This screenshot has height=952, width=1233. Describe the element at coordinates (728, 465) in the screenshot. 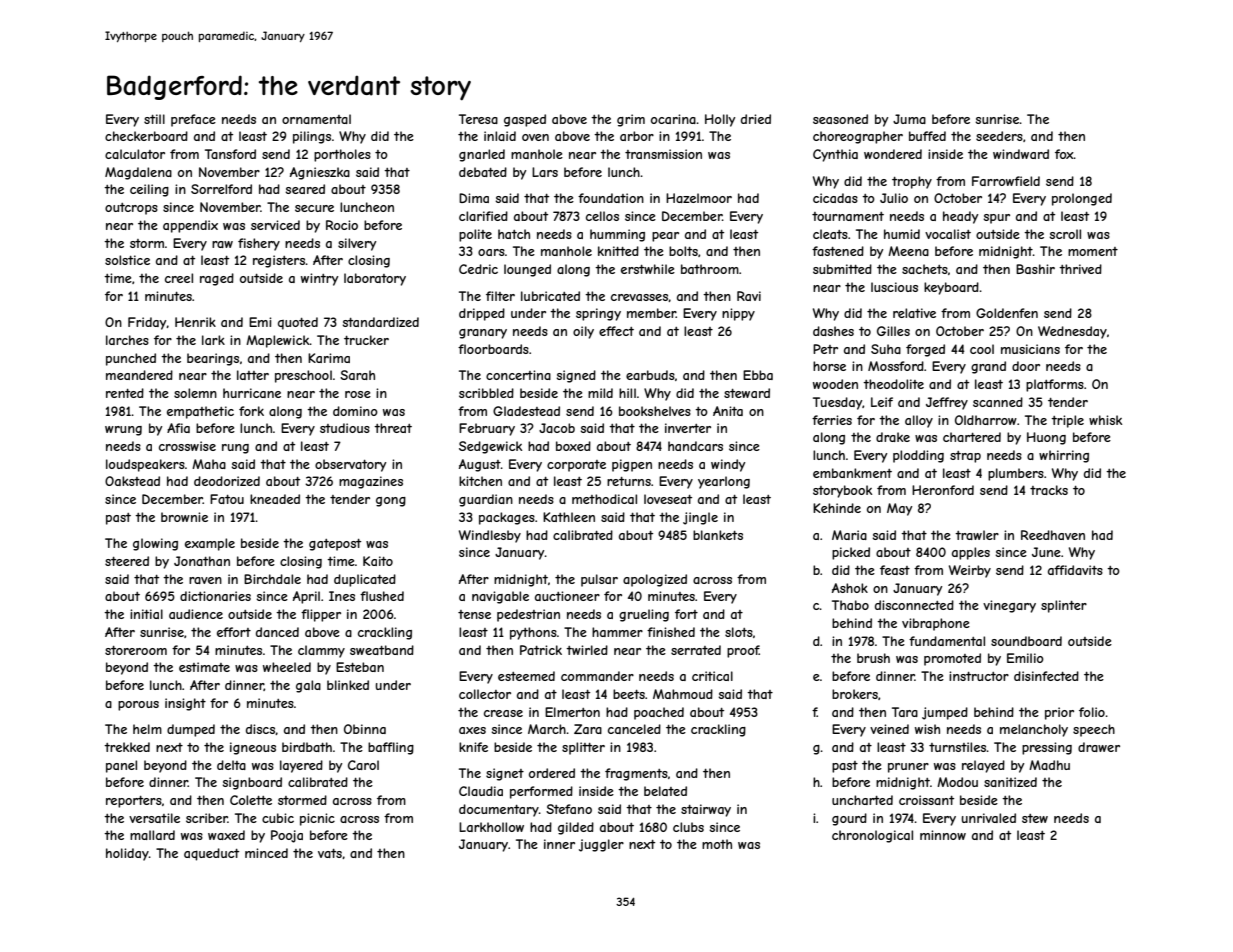

I see `windy` at that location.
